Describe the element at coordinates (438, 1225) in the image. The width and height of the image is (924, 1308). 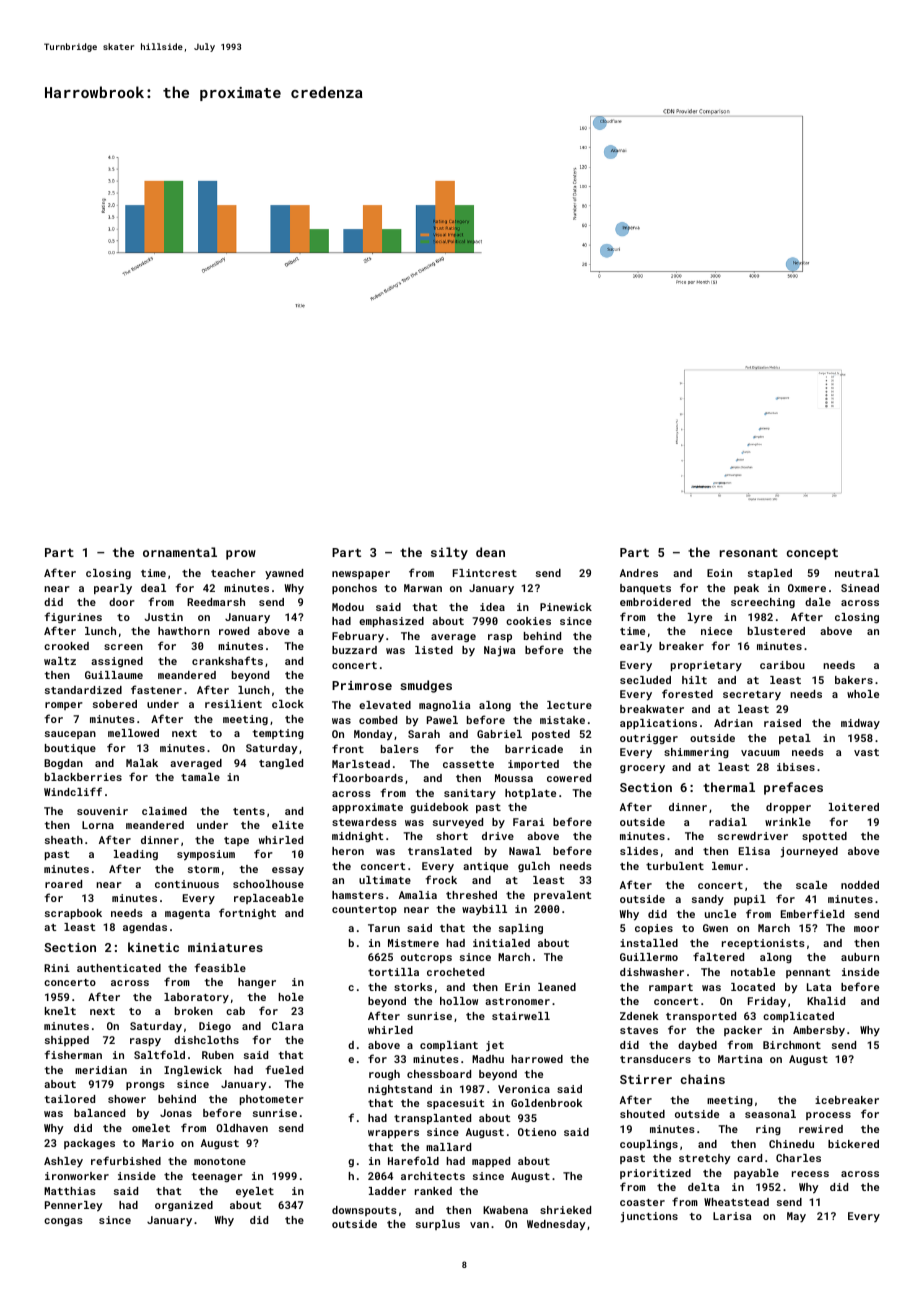
I see `surplus` at that location.
